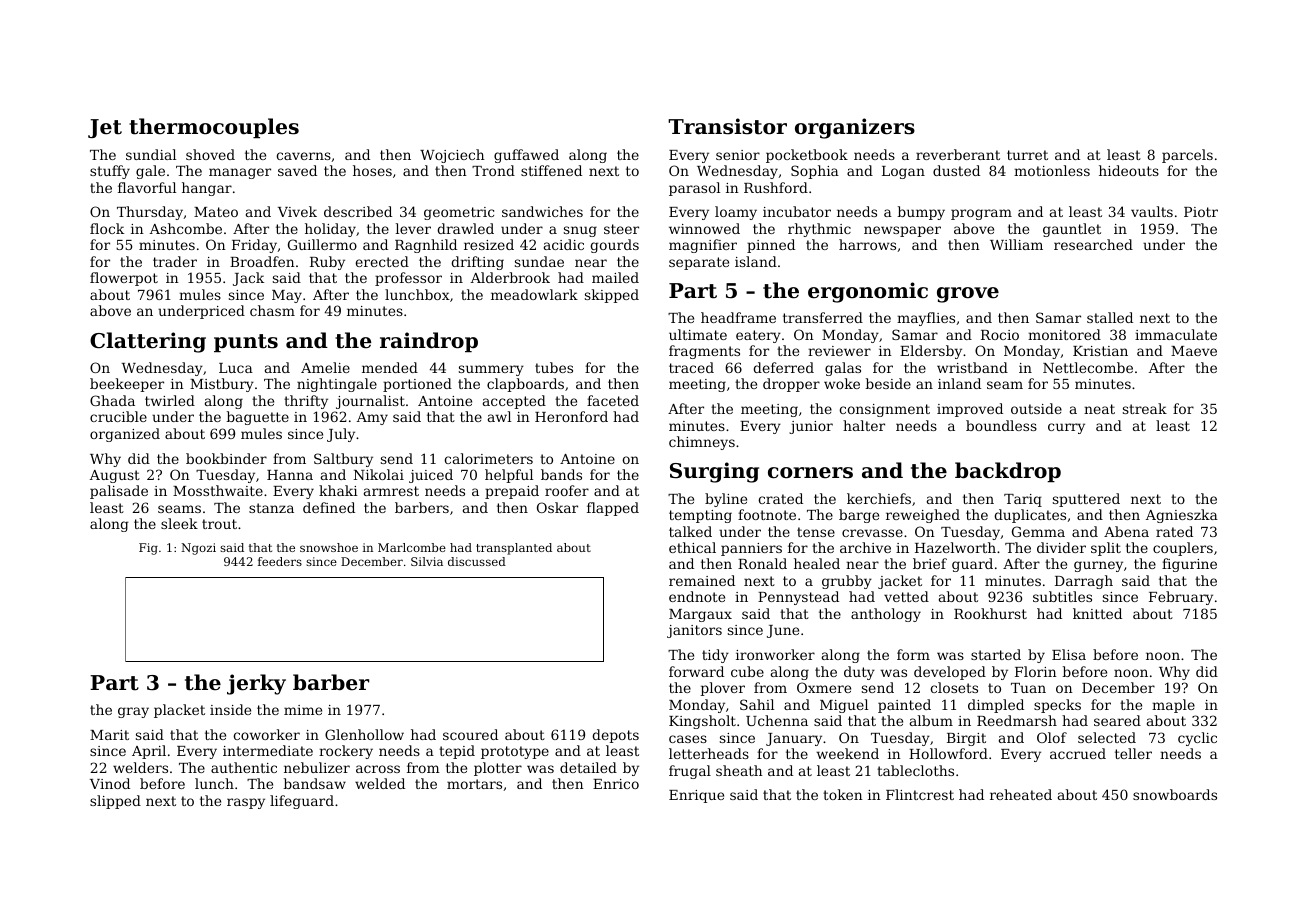 Image resolution: width=1308 pixels, height=924 pixels. Describe the element at coordinates (704, 352) in the page. I see `fragments` at that location.
